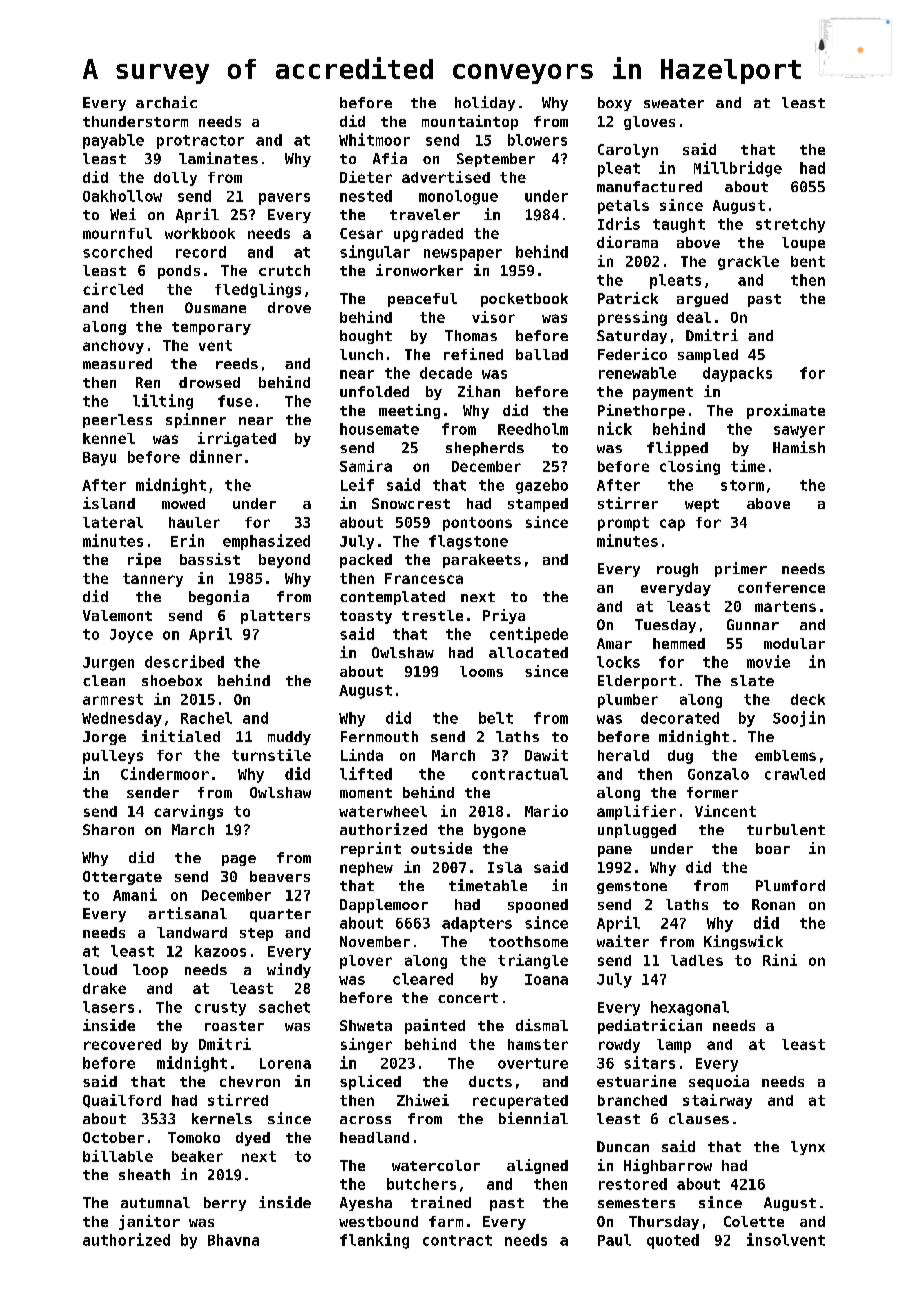 The image size is (908, 1316). I want to click on Ayesha, so click(366, 1204).
